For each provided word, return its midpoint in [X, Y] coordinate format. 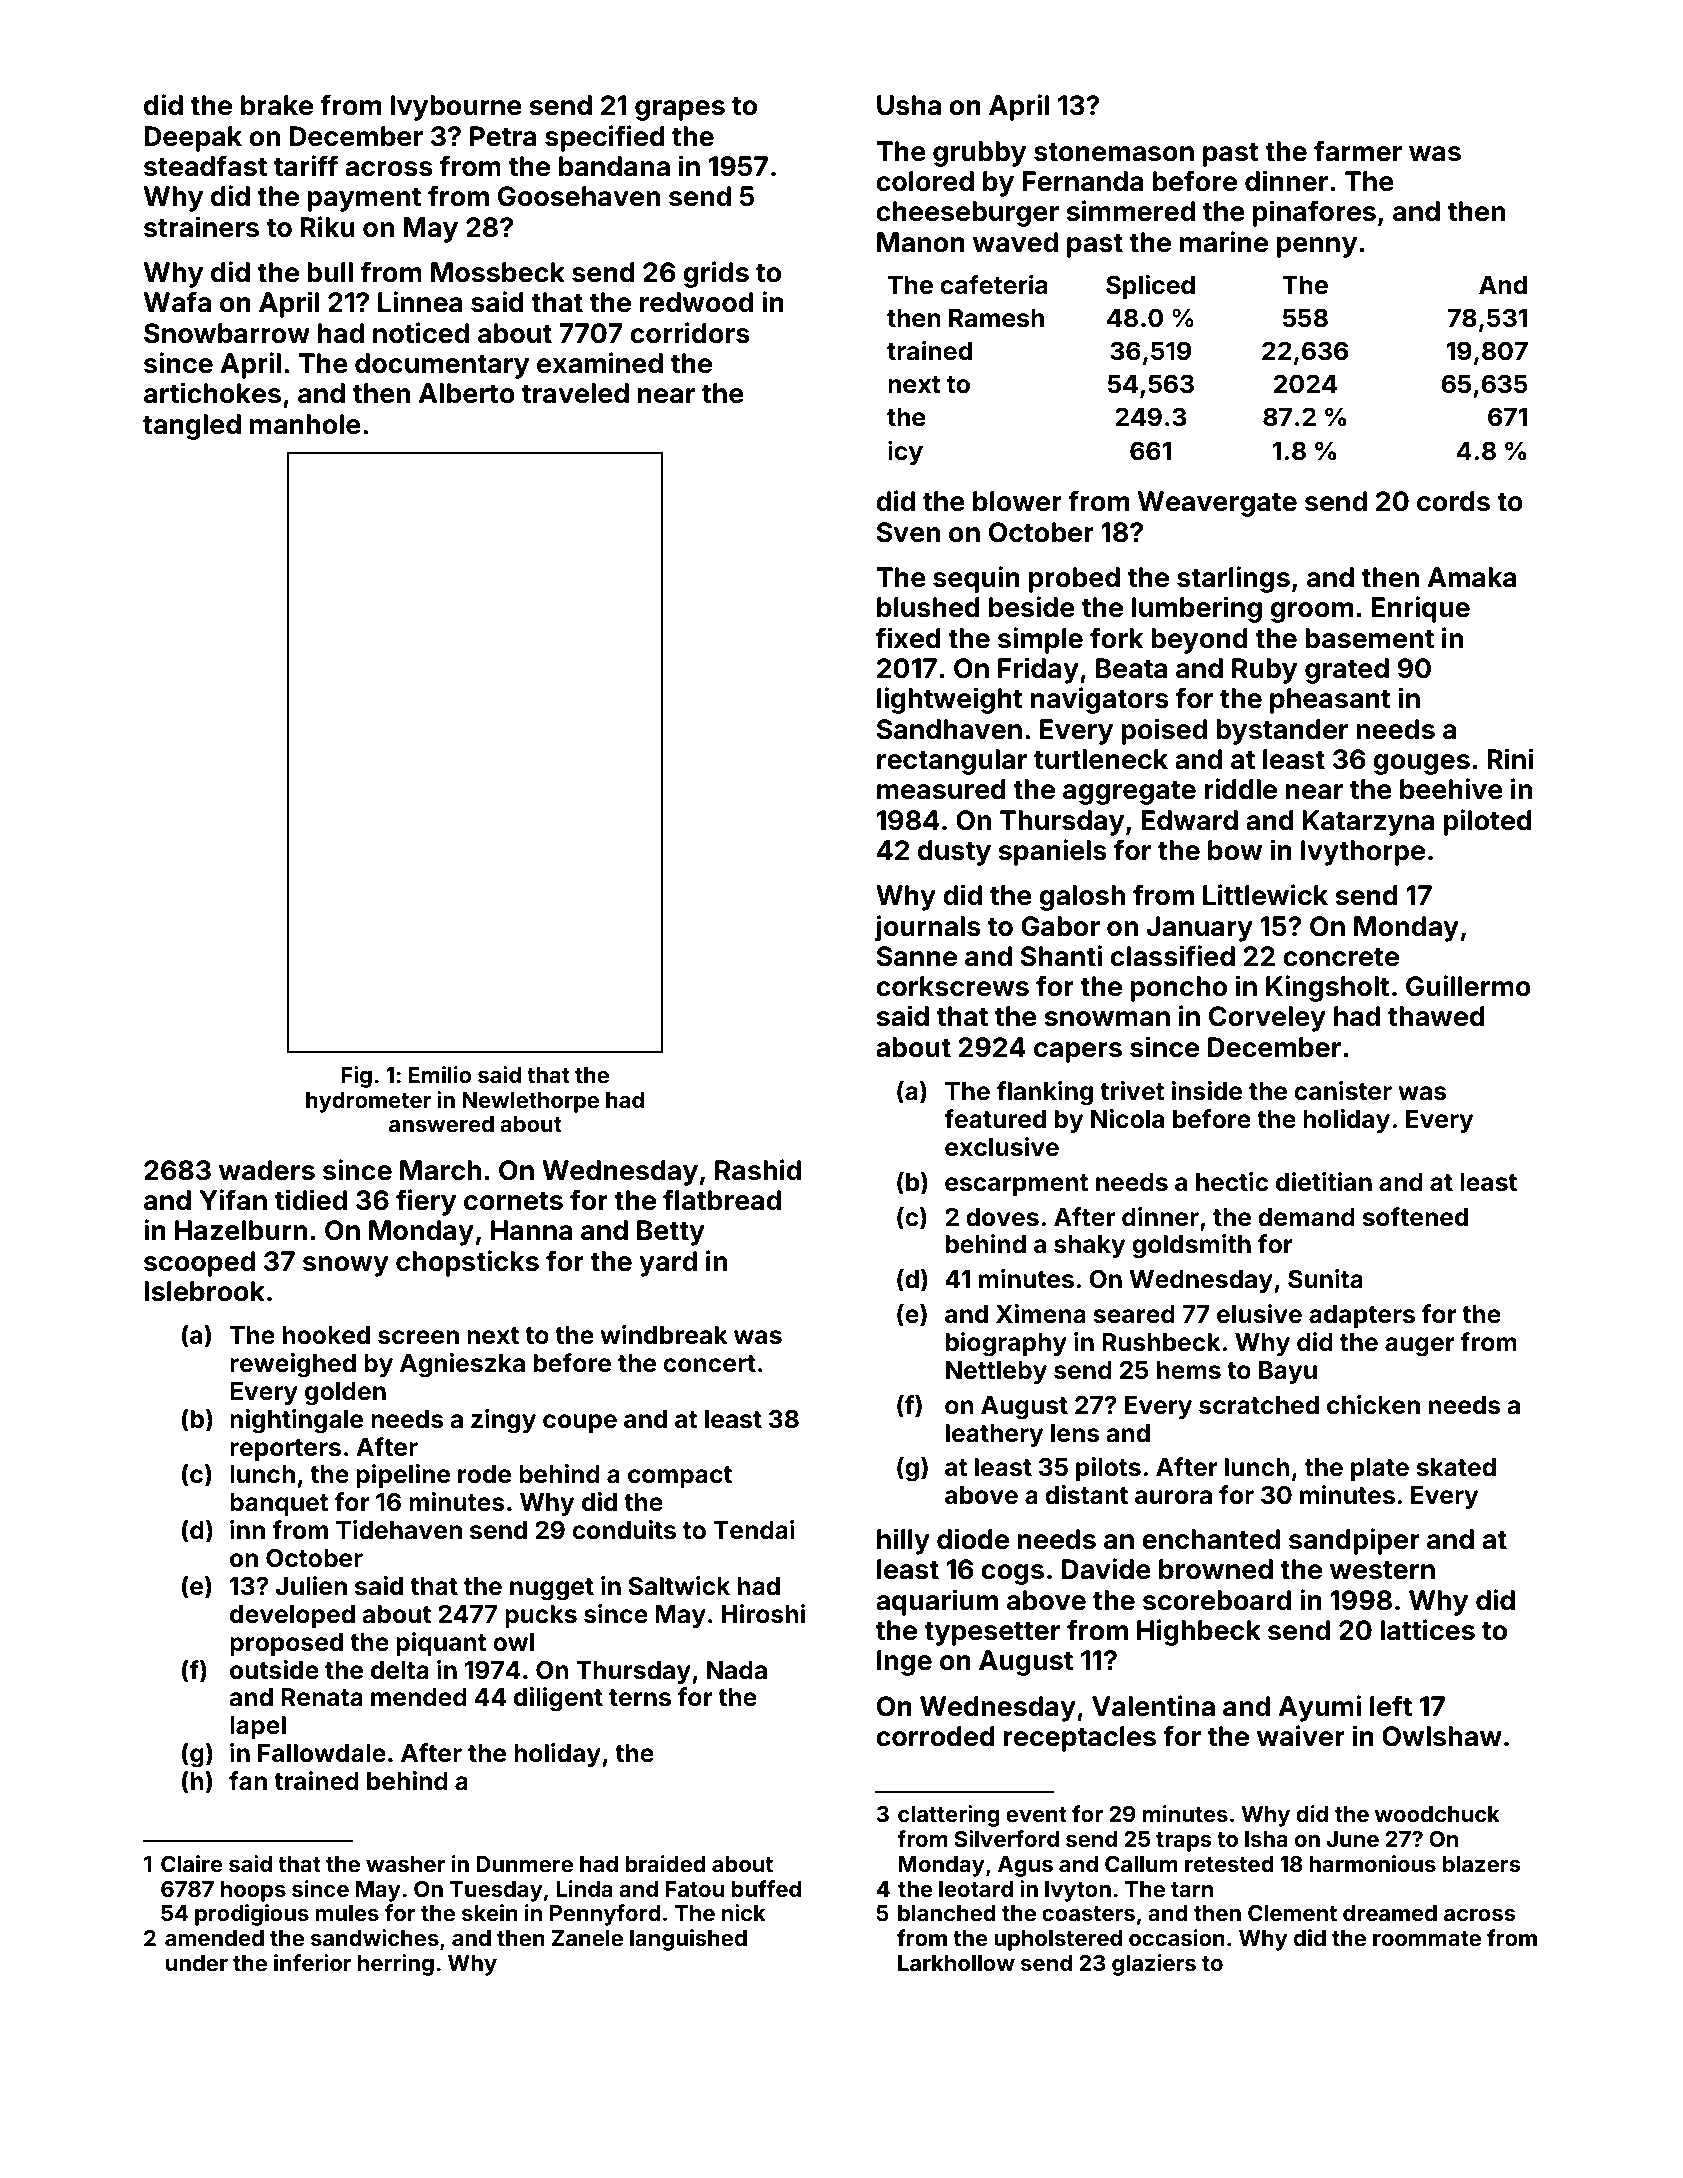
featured [995, 1119]
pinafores [1314, 213]
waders [267, 1170]
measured [941, 789]
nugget [552, 1589]
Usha [909, 105]
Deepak [193, 139]
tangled [192, 427]
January [1200, 929]
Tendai [754, 1530]
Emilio [440, 1074]
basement [1369, 638]
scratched [1259, 1405]
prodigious [252, 1915]
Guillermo [1468, 986]
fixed [908, 638]
